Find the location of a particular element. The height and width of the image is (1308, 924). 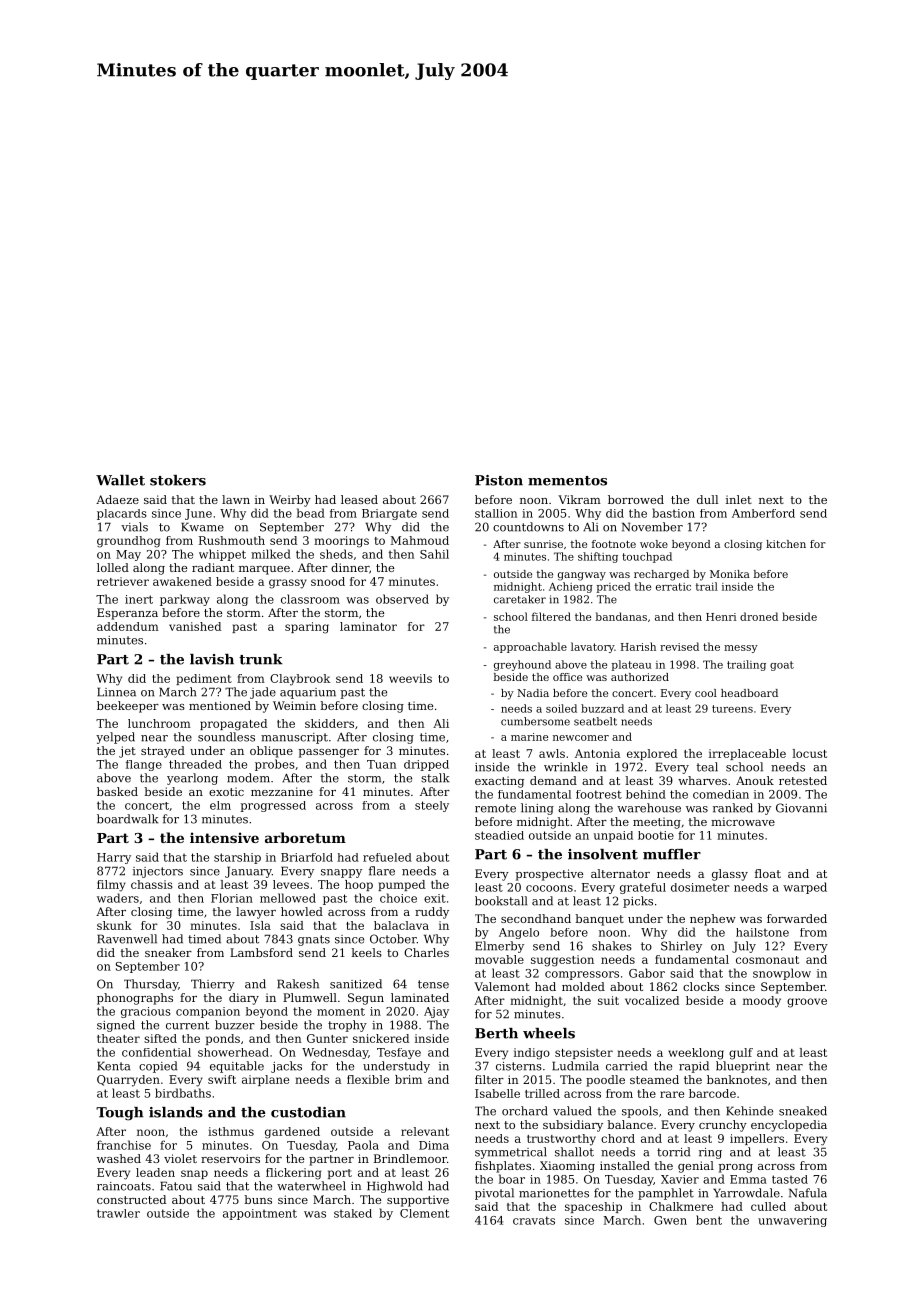

Fatou is located at coordinates (176, 1186).
